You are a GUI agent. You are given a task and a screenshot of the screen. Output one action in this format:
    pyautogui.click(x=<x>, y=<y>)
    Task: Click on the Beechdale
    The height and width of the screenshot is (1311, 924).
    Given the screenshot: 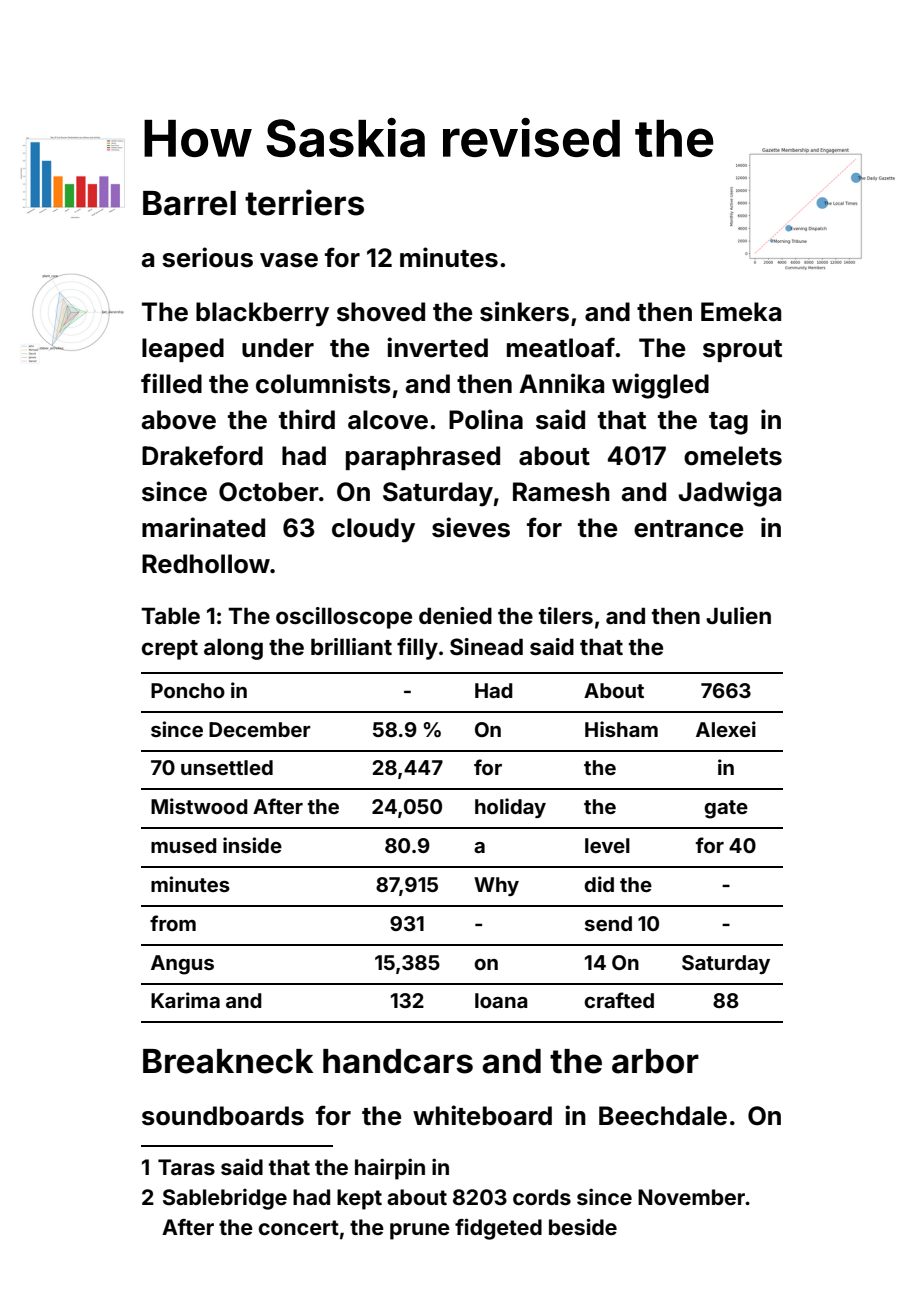 What is the action you would take?
    pyautogui.click(x=663, y=1116)
